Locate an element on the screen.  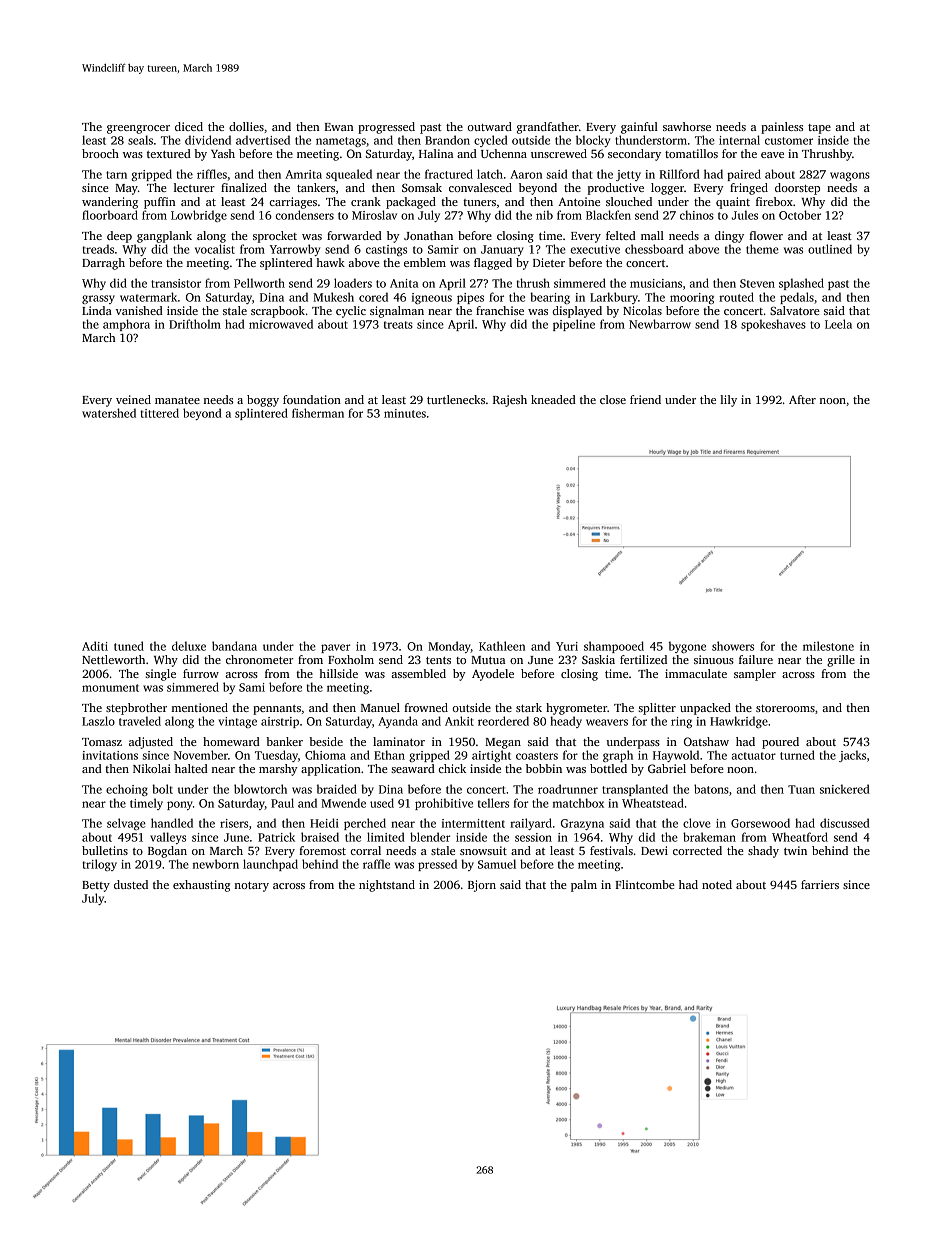
kneaded is located at coordinates (553, 399).
